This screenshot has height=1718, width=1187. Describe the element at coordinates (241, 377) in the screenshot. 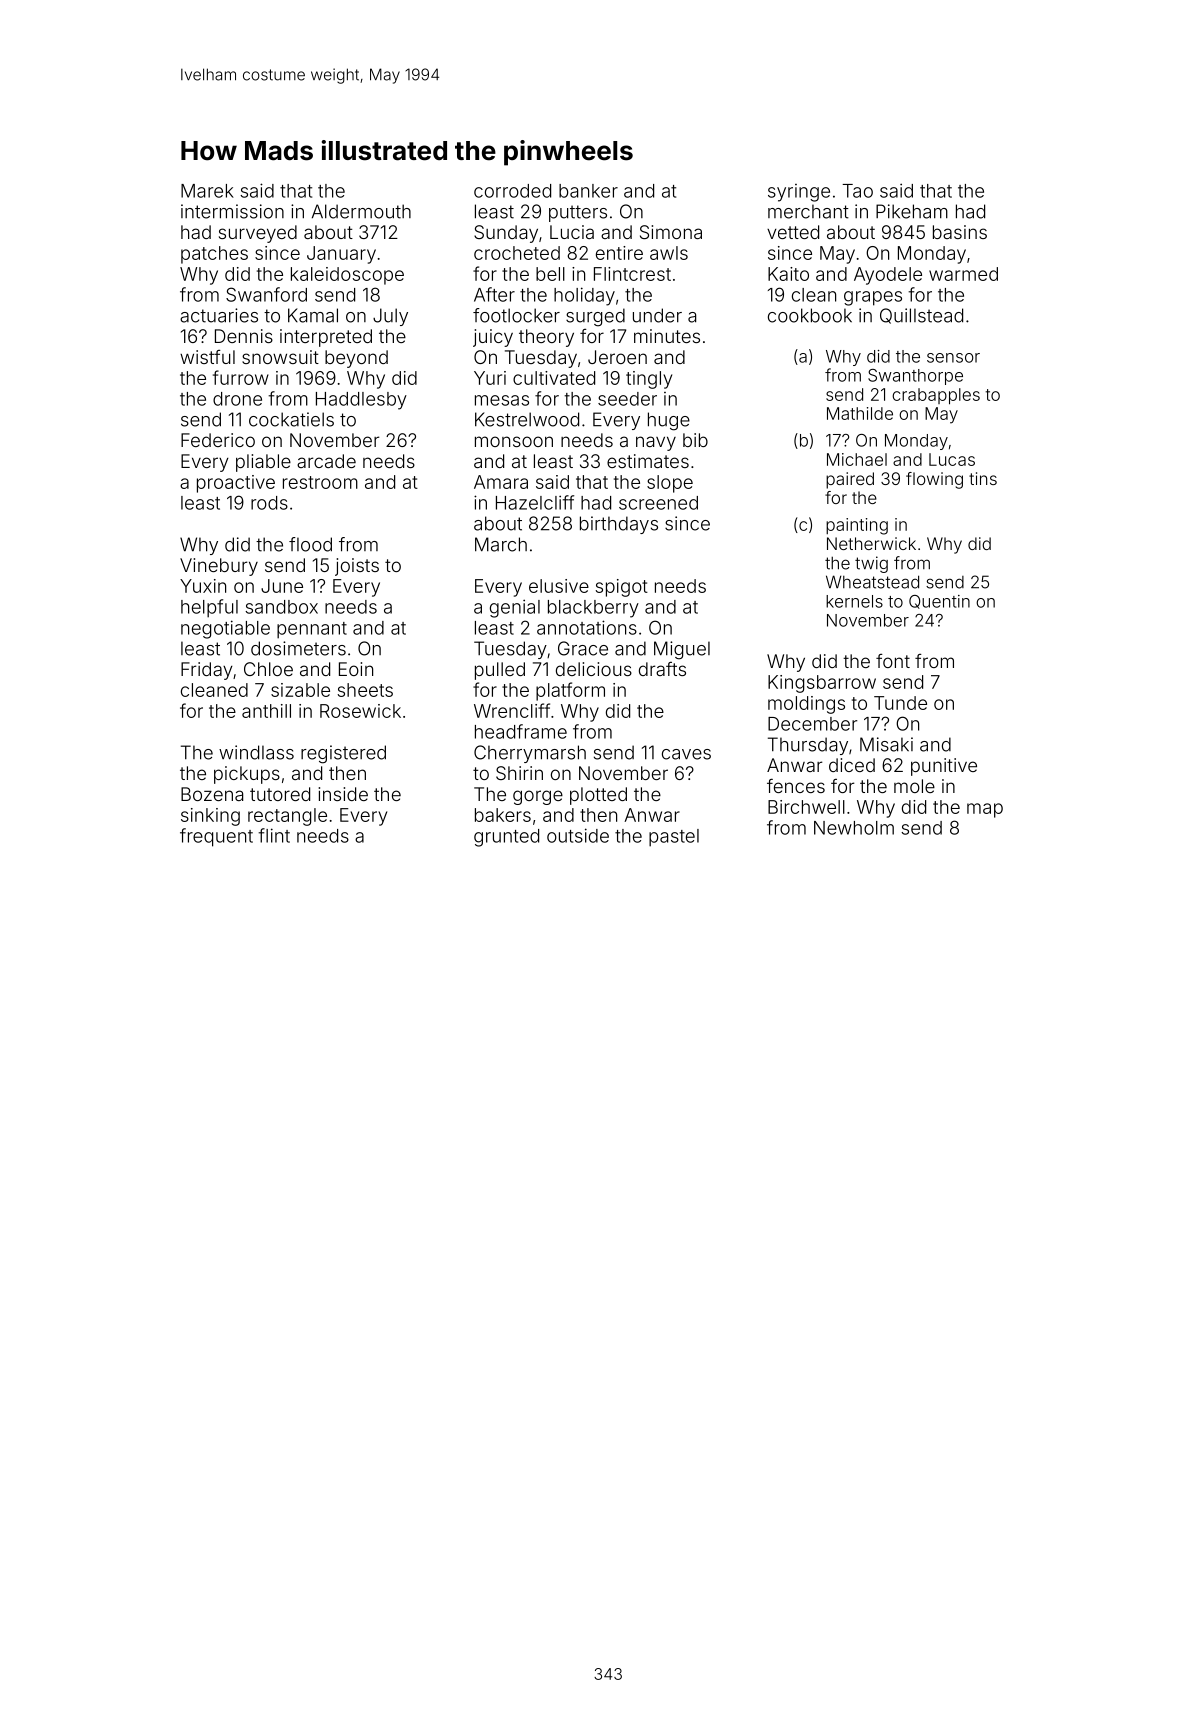

I see `furrow` at that location.
